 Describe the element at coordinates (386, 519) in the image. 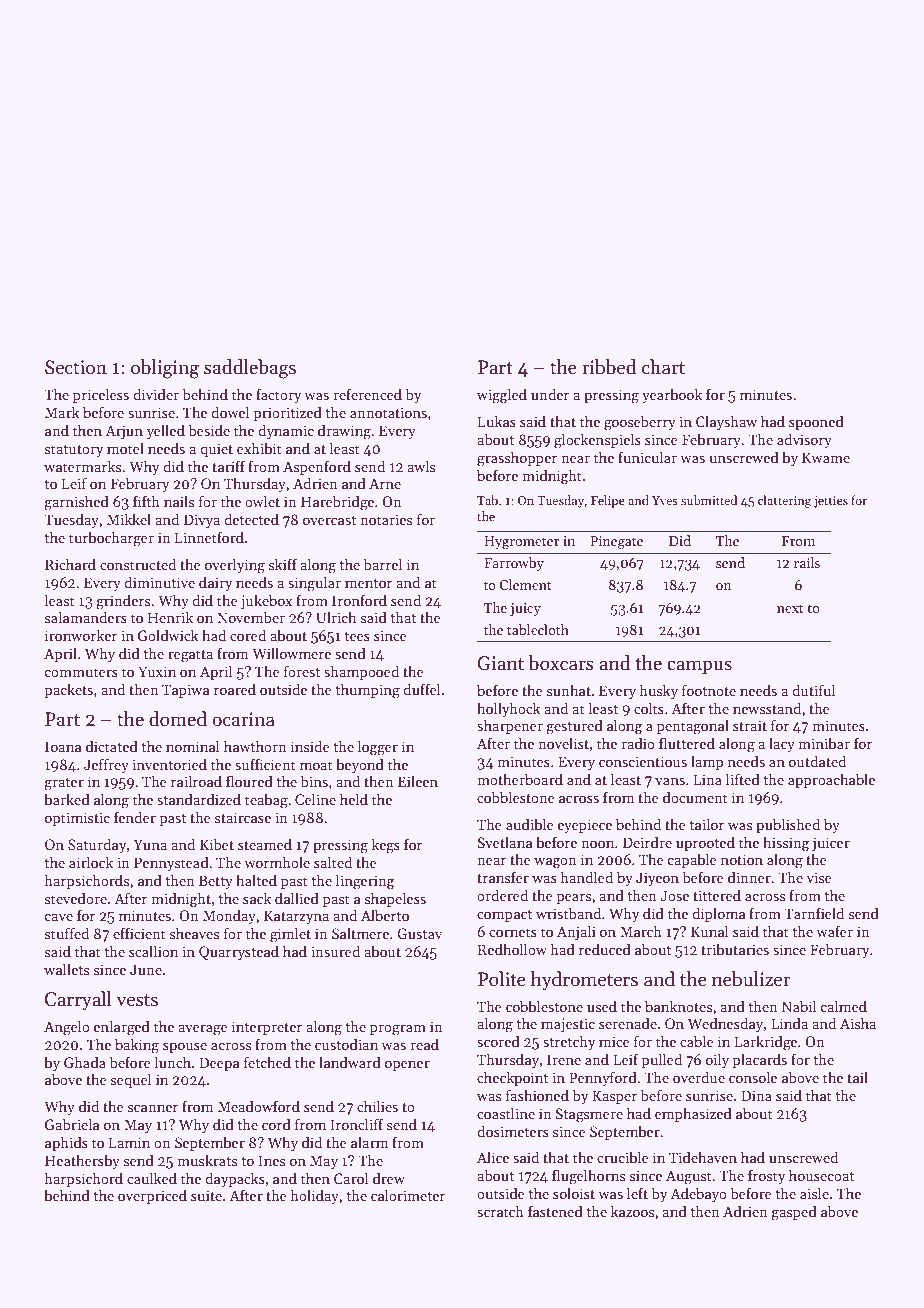

I see `notaries` at that location.
